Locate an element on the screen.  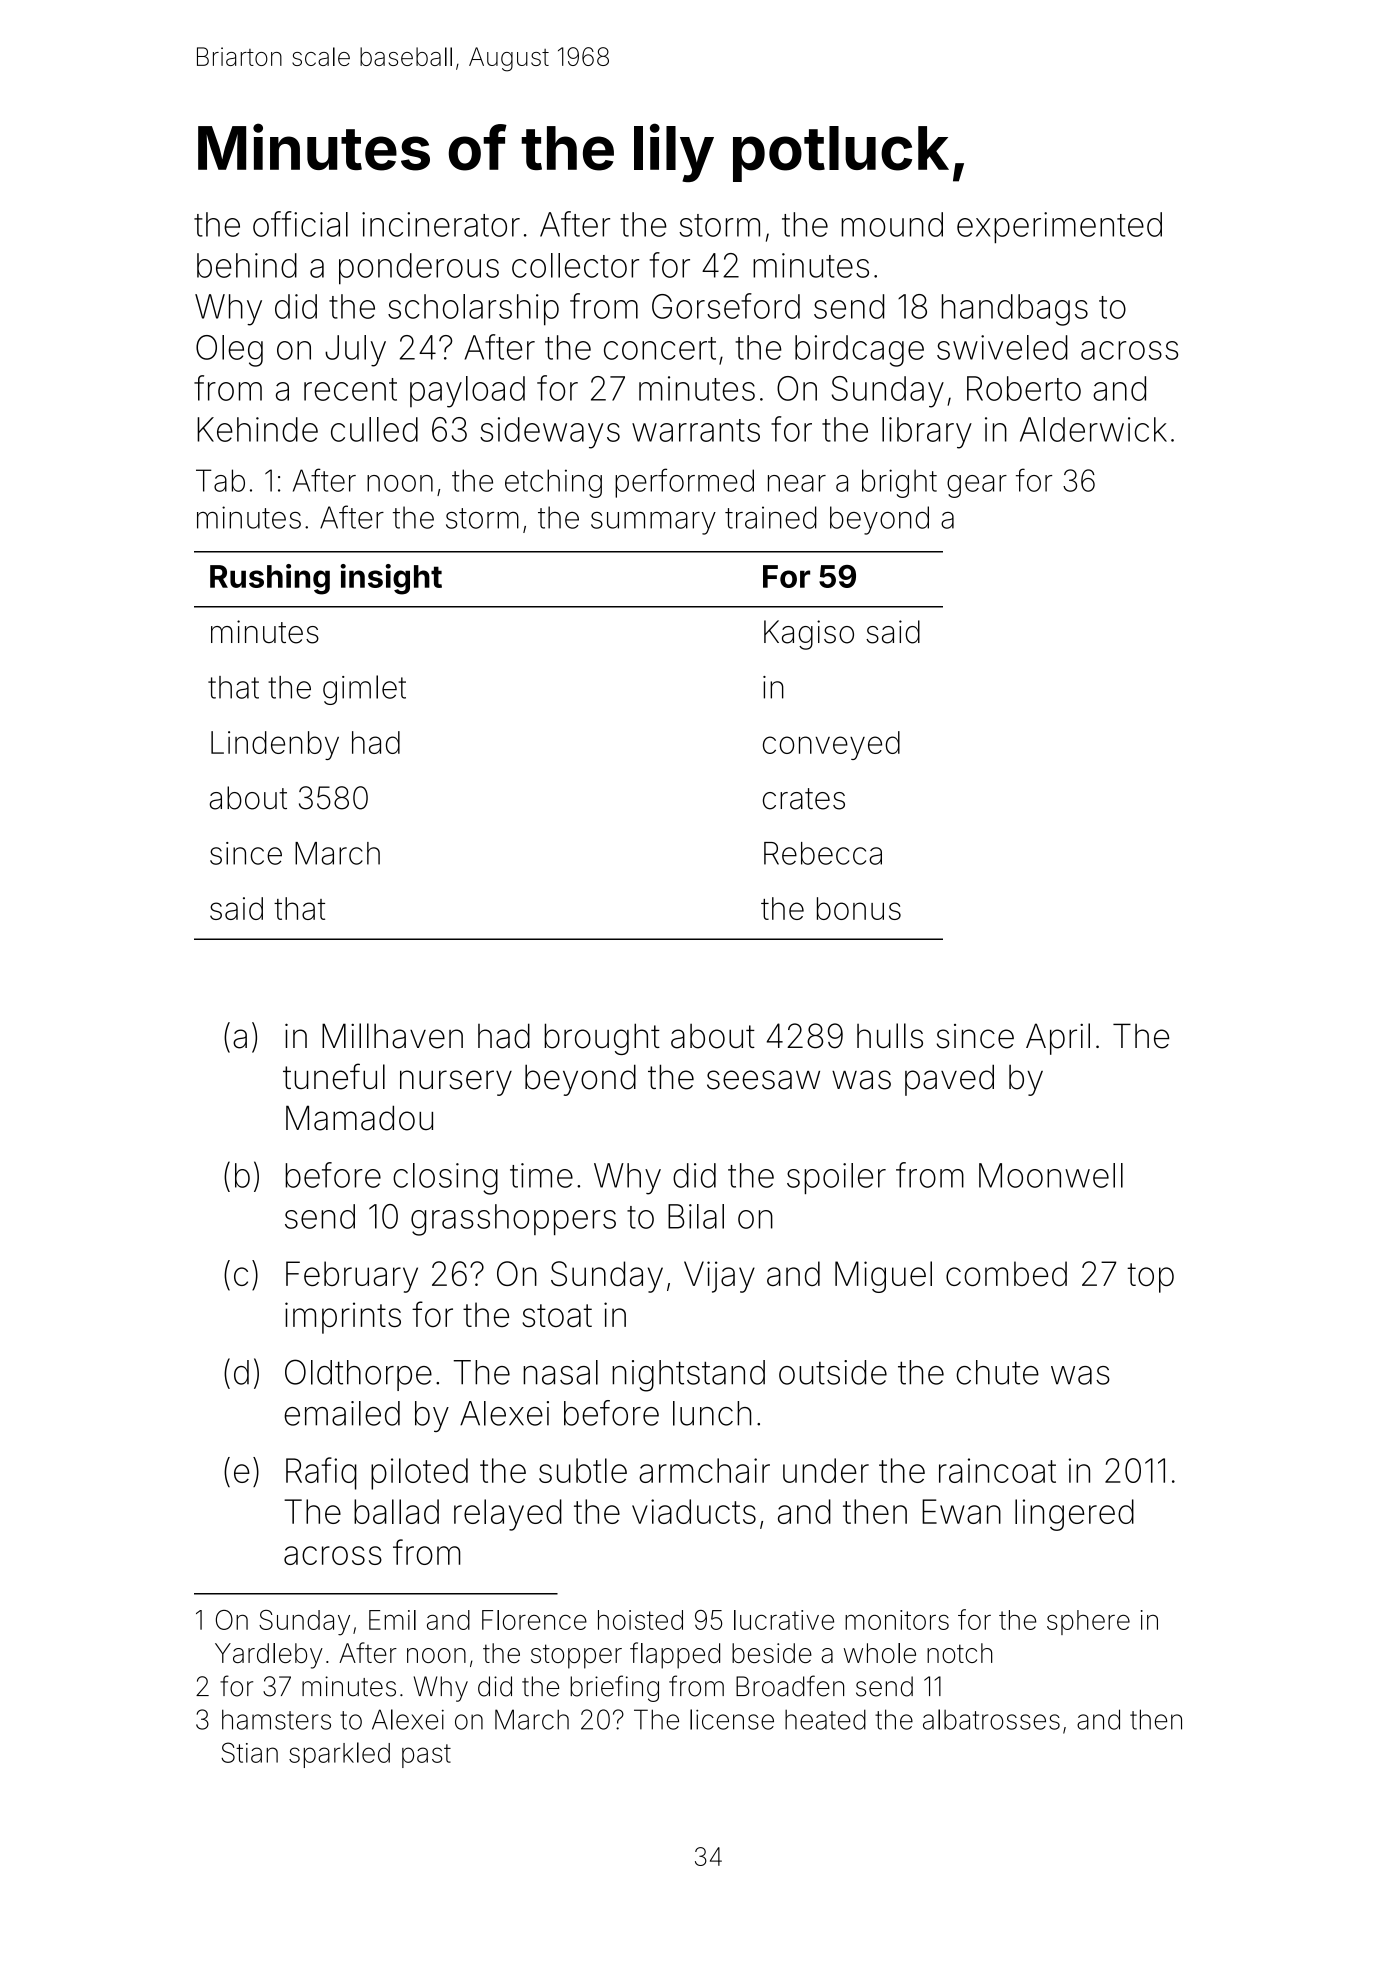
summary is located at coordinates (653, 523).
